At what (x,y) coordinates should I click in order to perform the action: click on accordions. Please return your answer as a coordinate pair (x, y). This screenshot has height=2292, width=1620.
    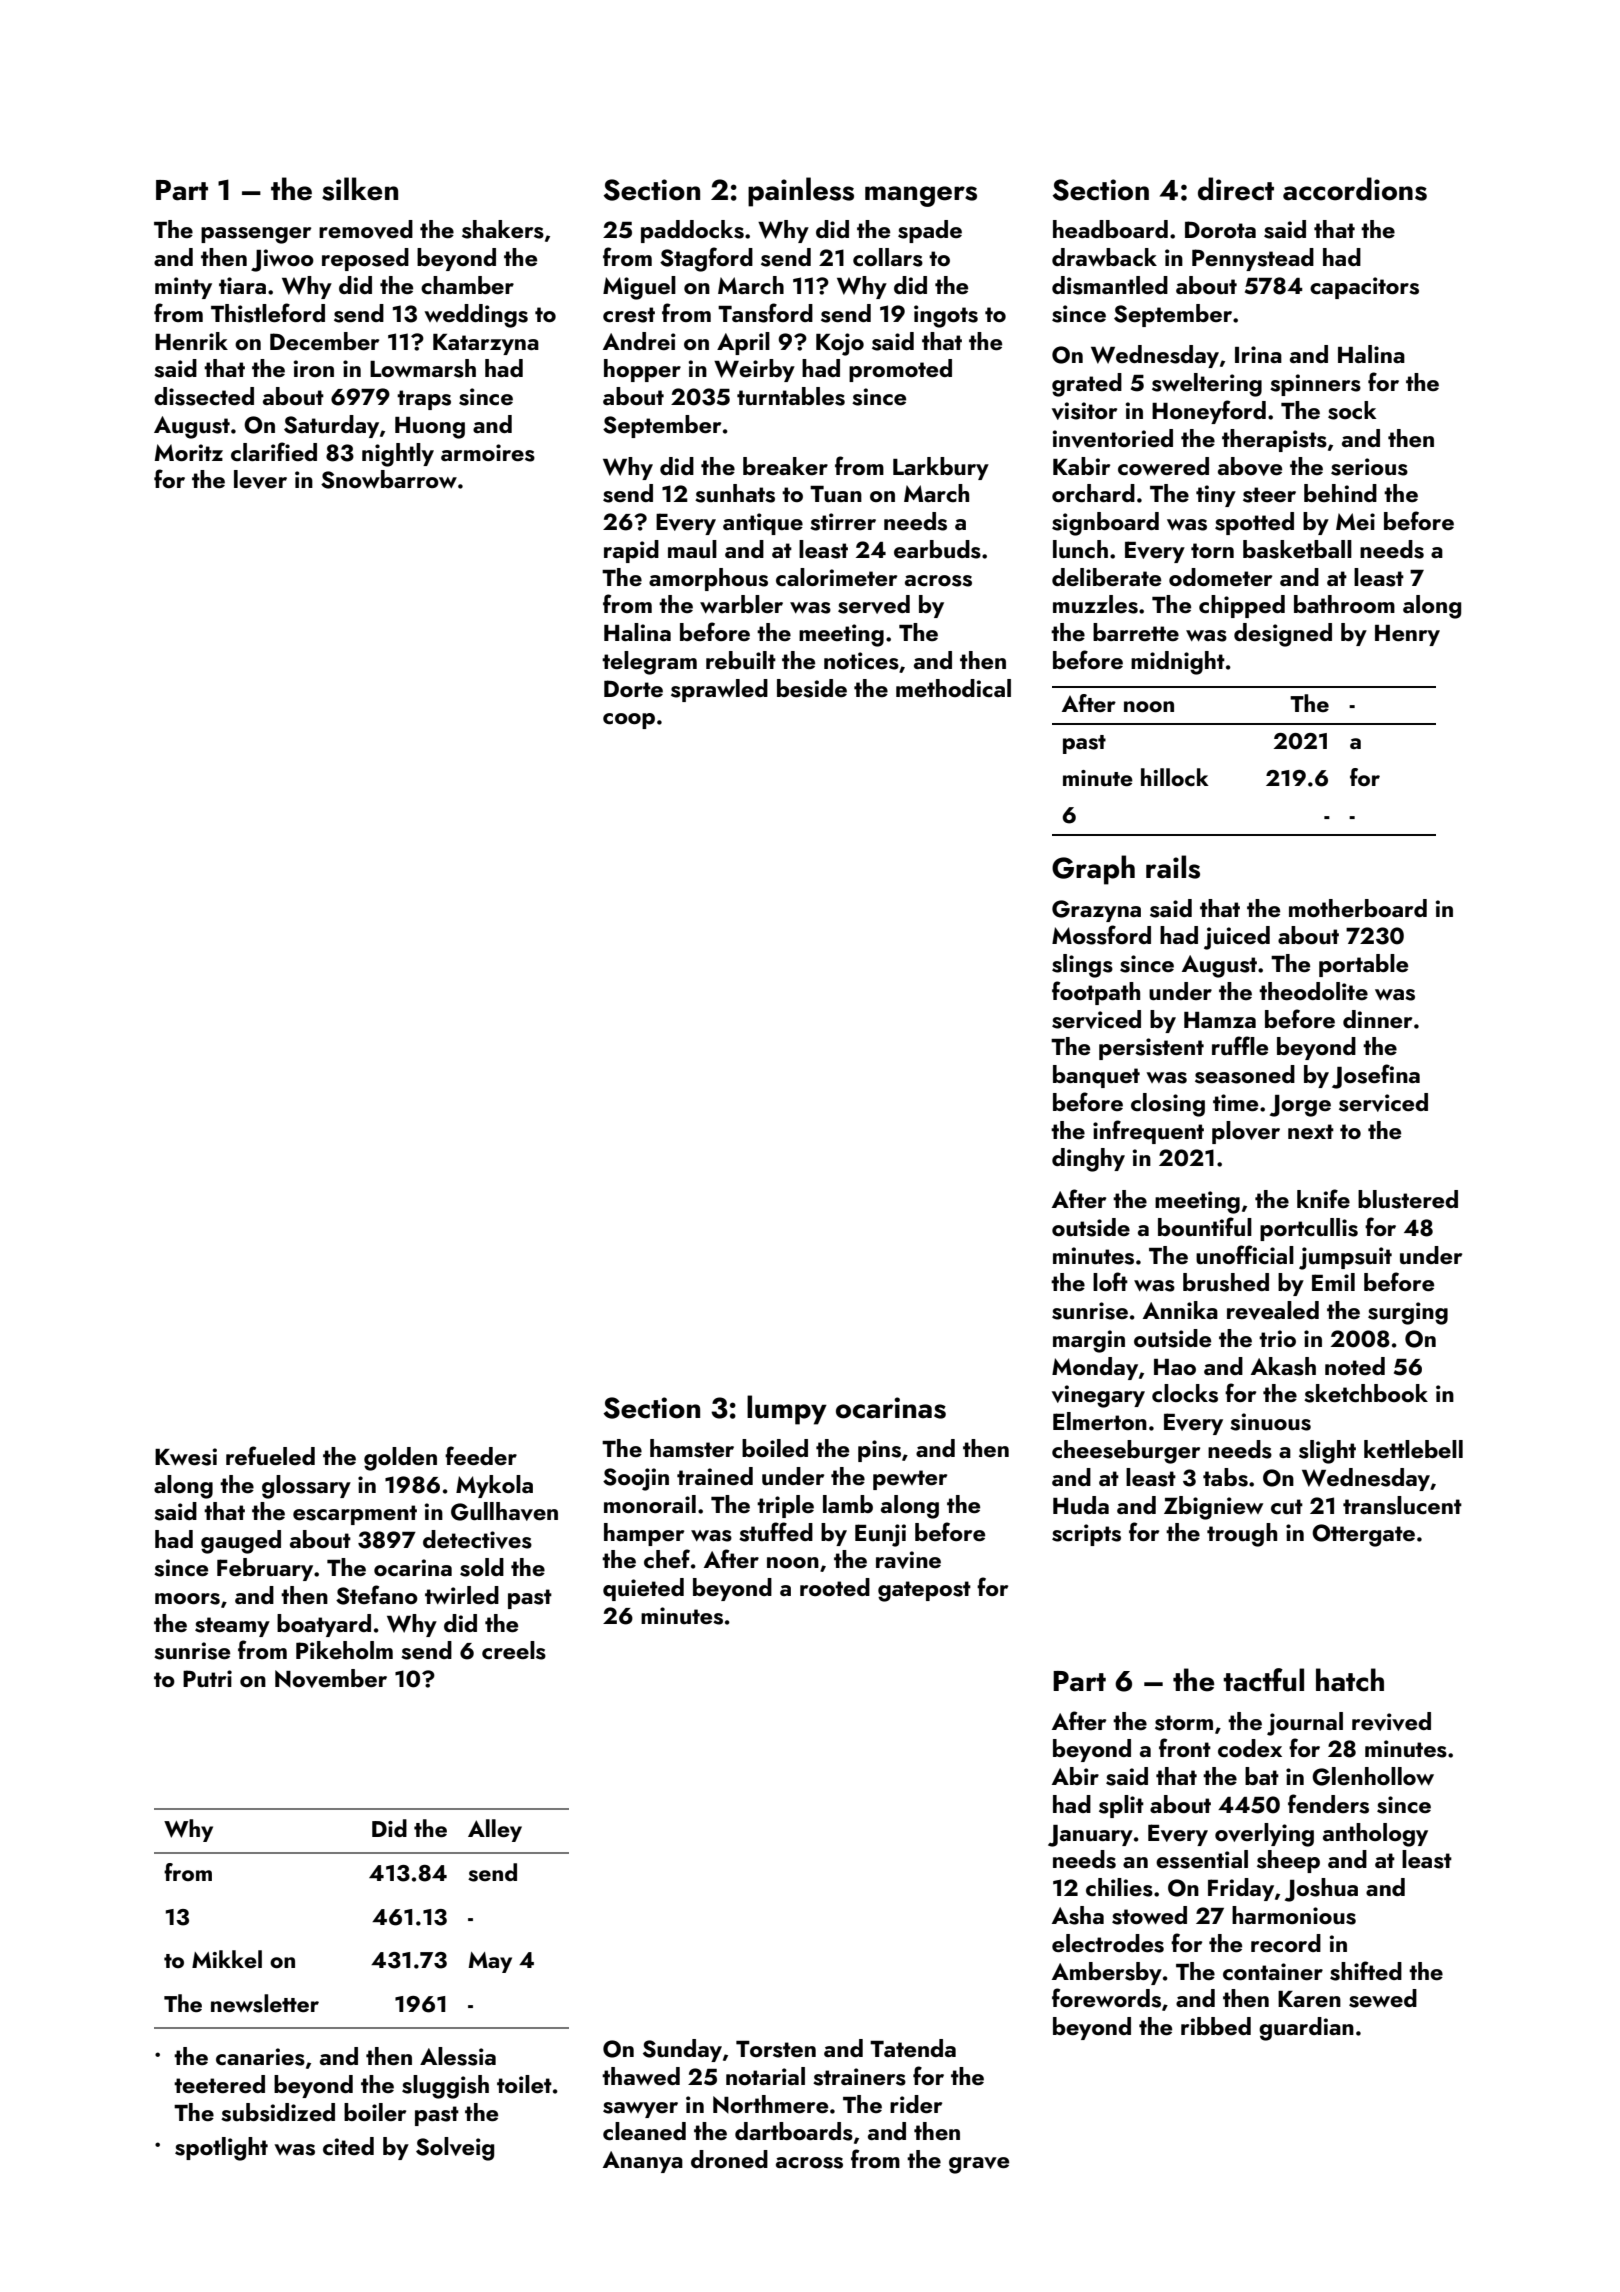
    Looking at the image, I should click on (1355, 189).
